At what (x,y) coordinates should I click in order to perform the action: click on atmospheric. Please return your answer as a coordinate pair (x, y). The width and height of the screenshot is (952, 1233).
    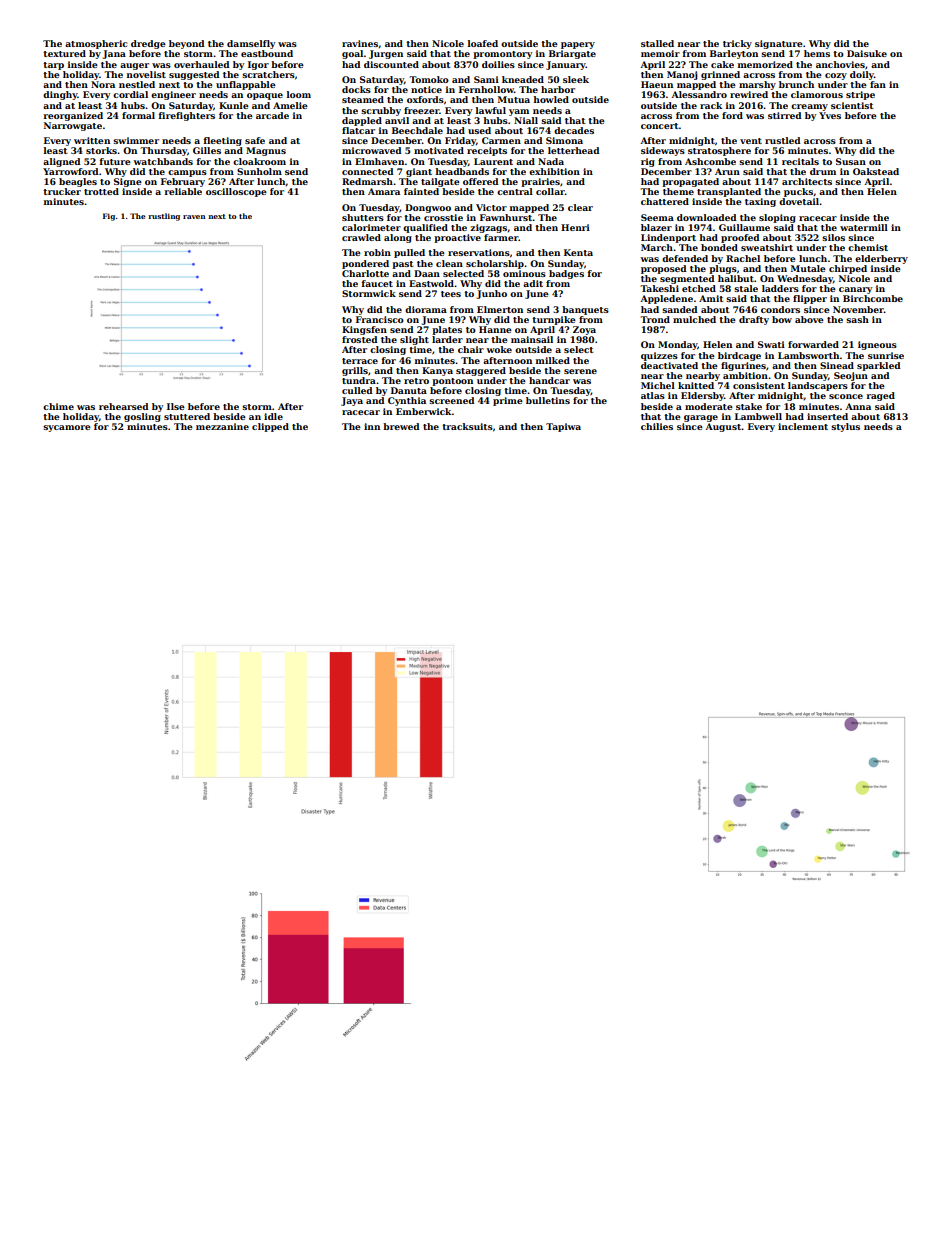
    Looking at the image, I should click on (96, 44).
